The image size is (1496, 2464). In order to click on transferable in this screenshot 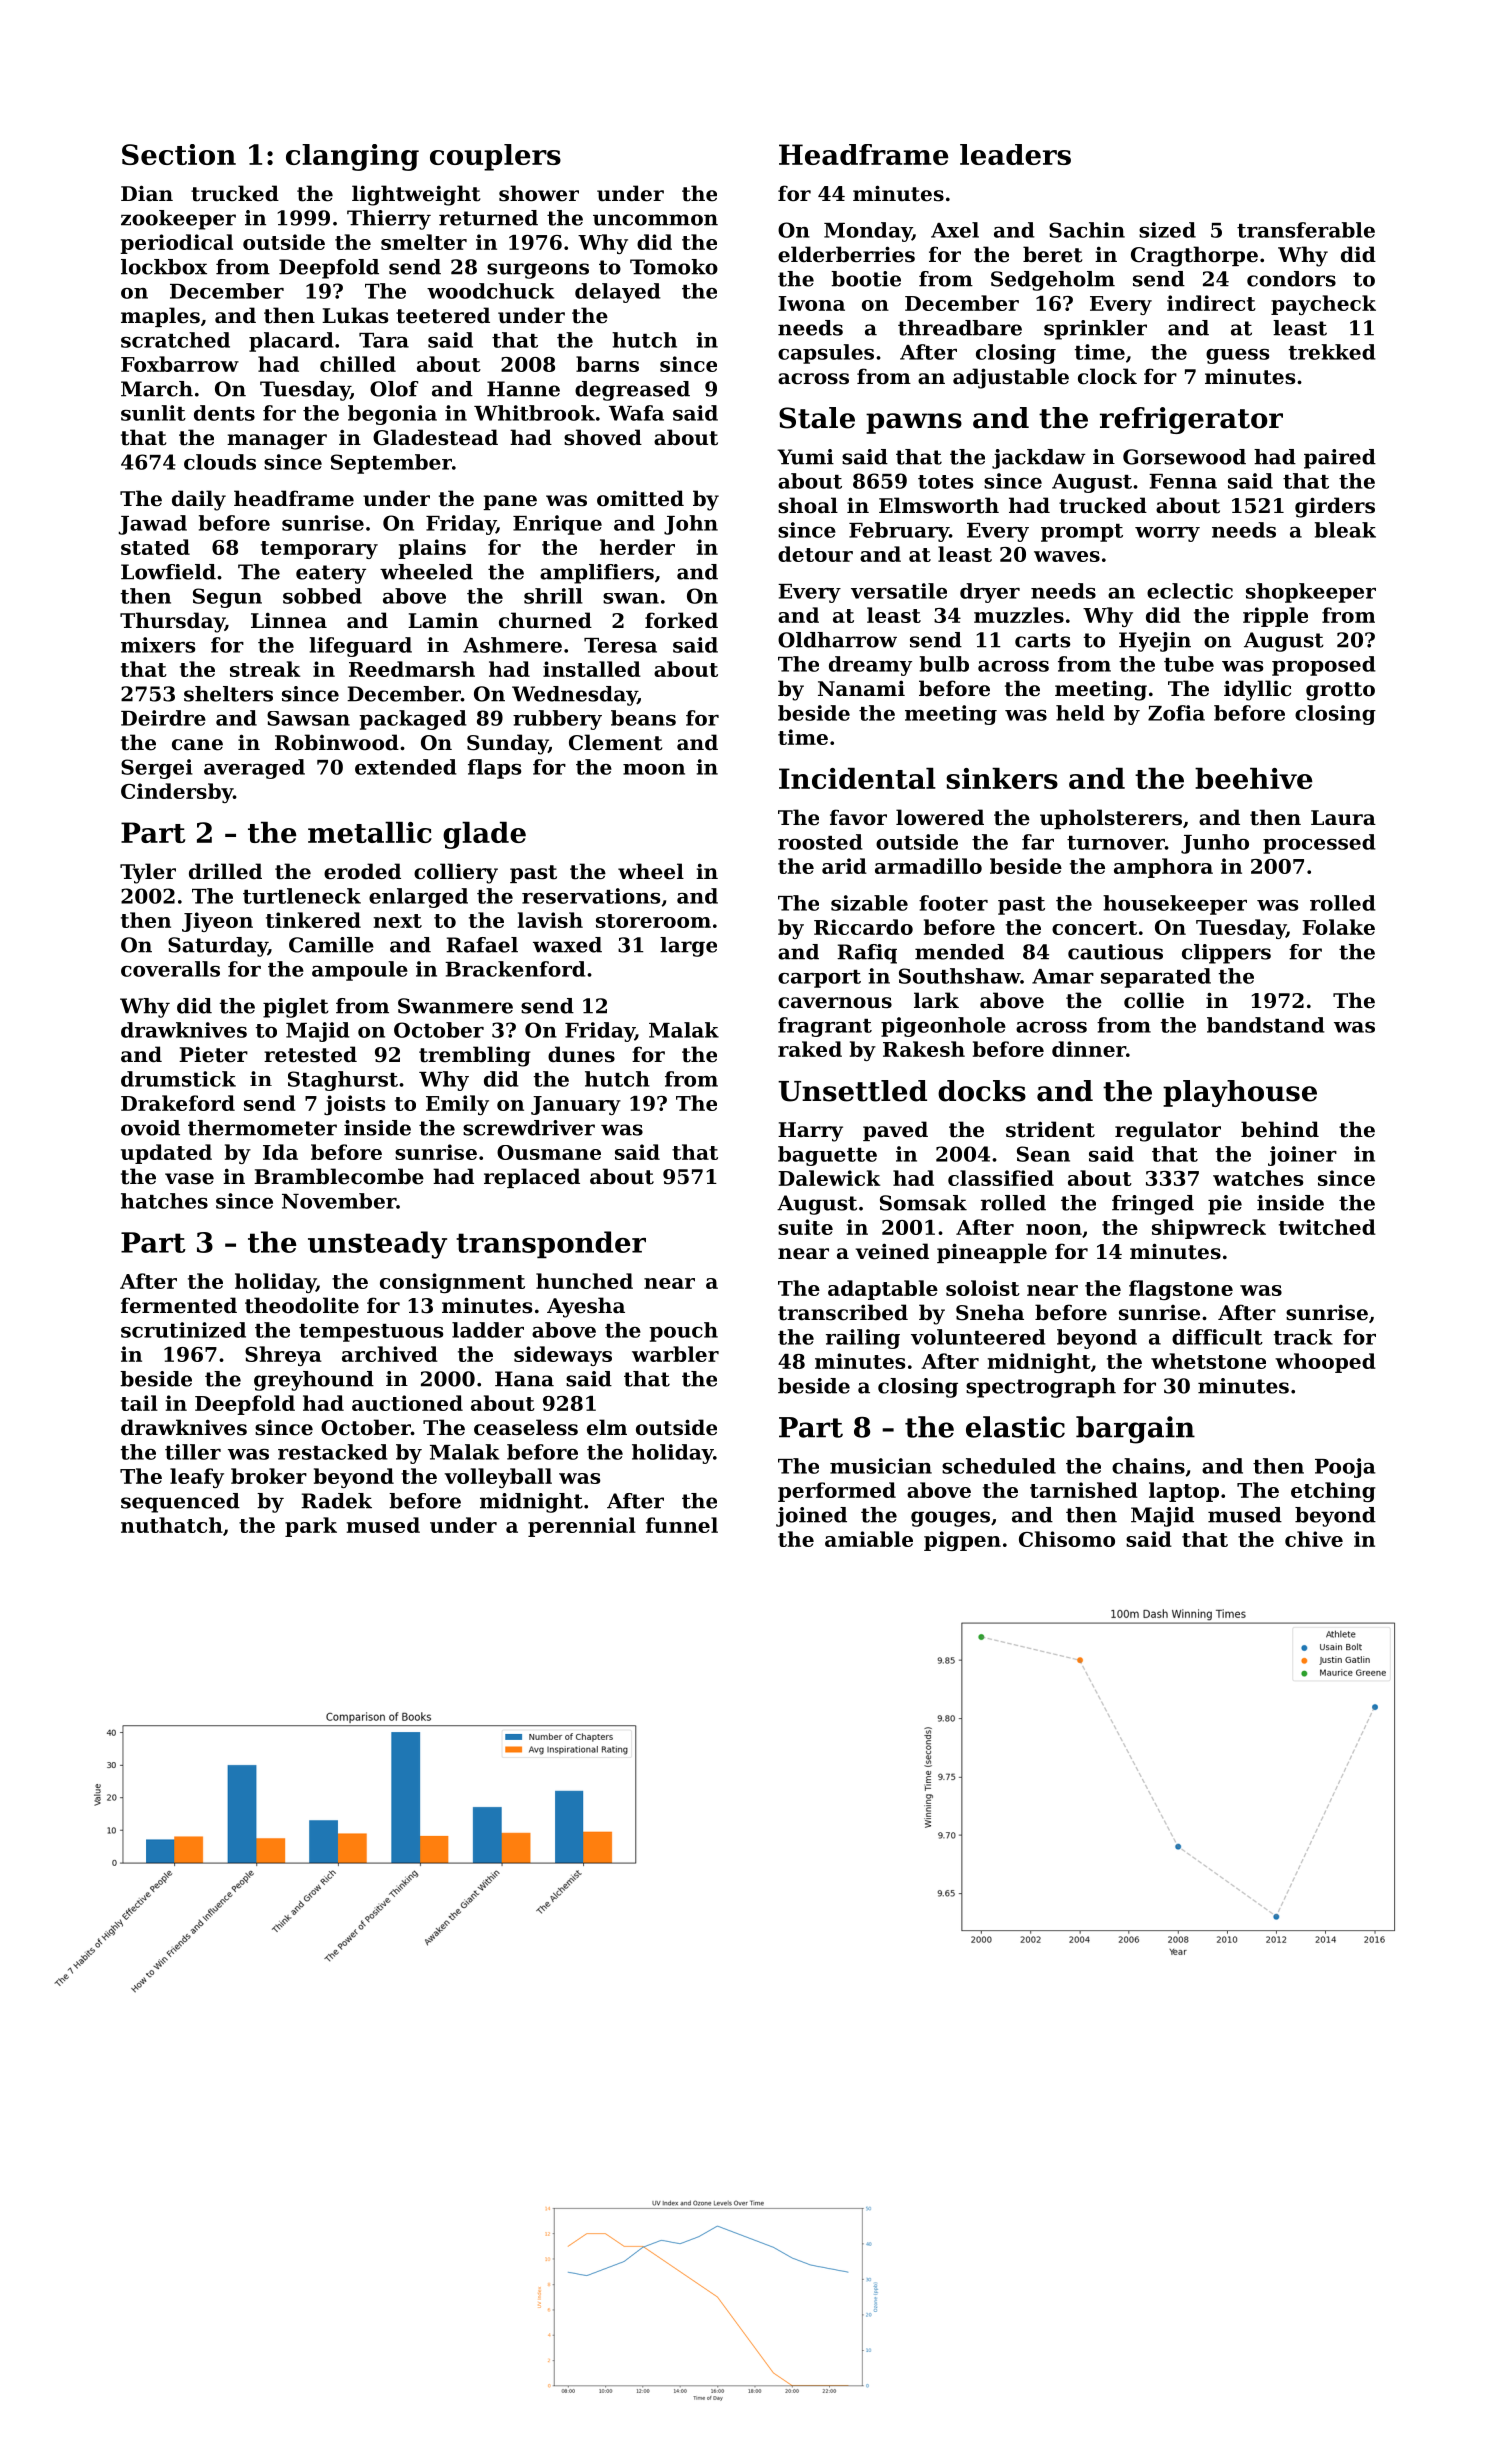, I will do `click(1306, 230)`.
